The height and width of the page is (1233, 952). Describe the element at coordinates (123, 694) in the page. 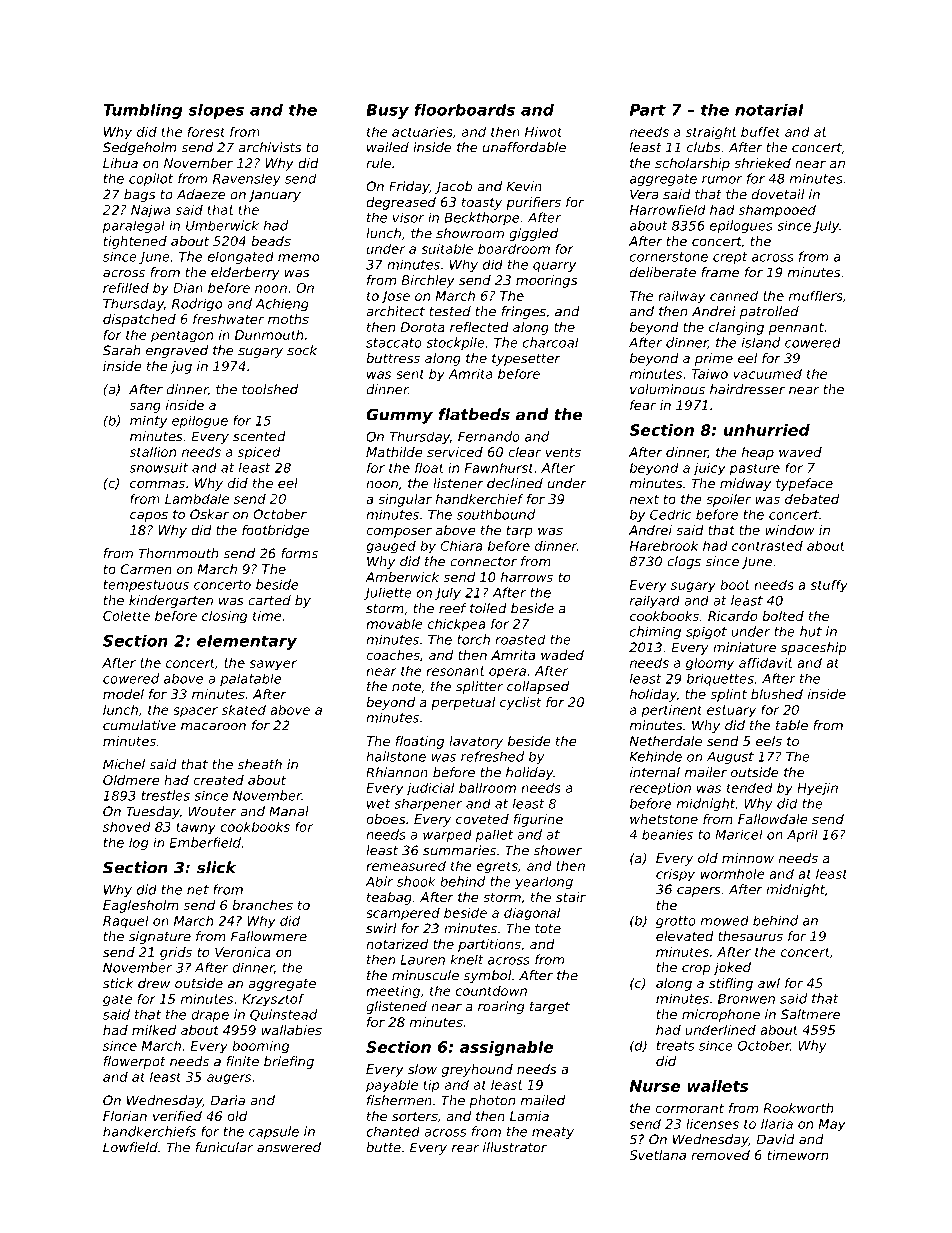

I see `model` at that location.
